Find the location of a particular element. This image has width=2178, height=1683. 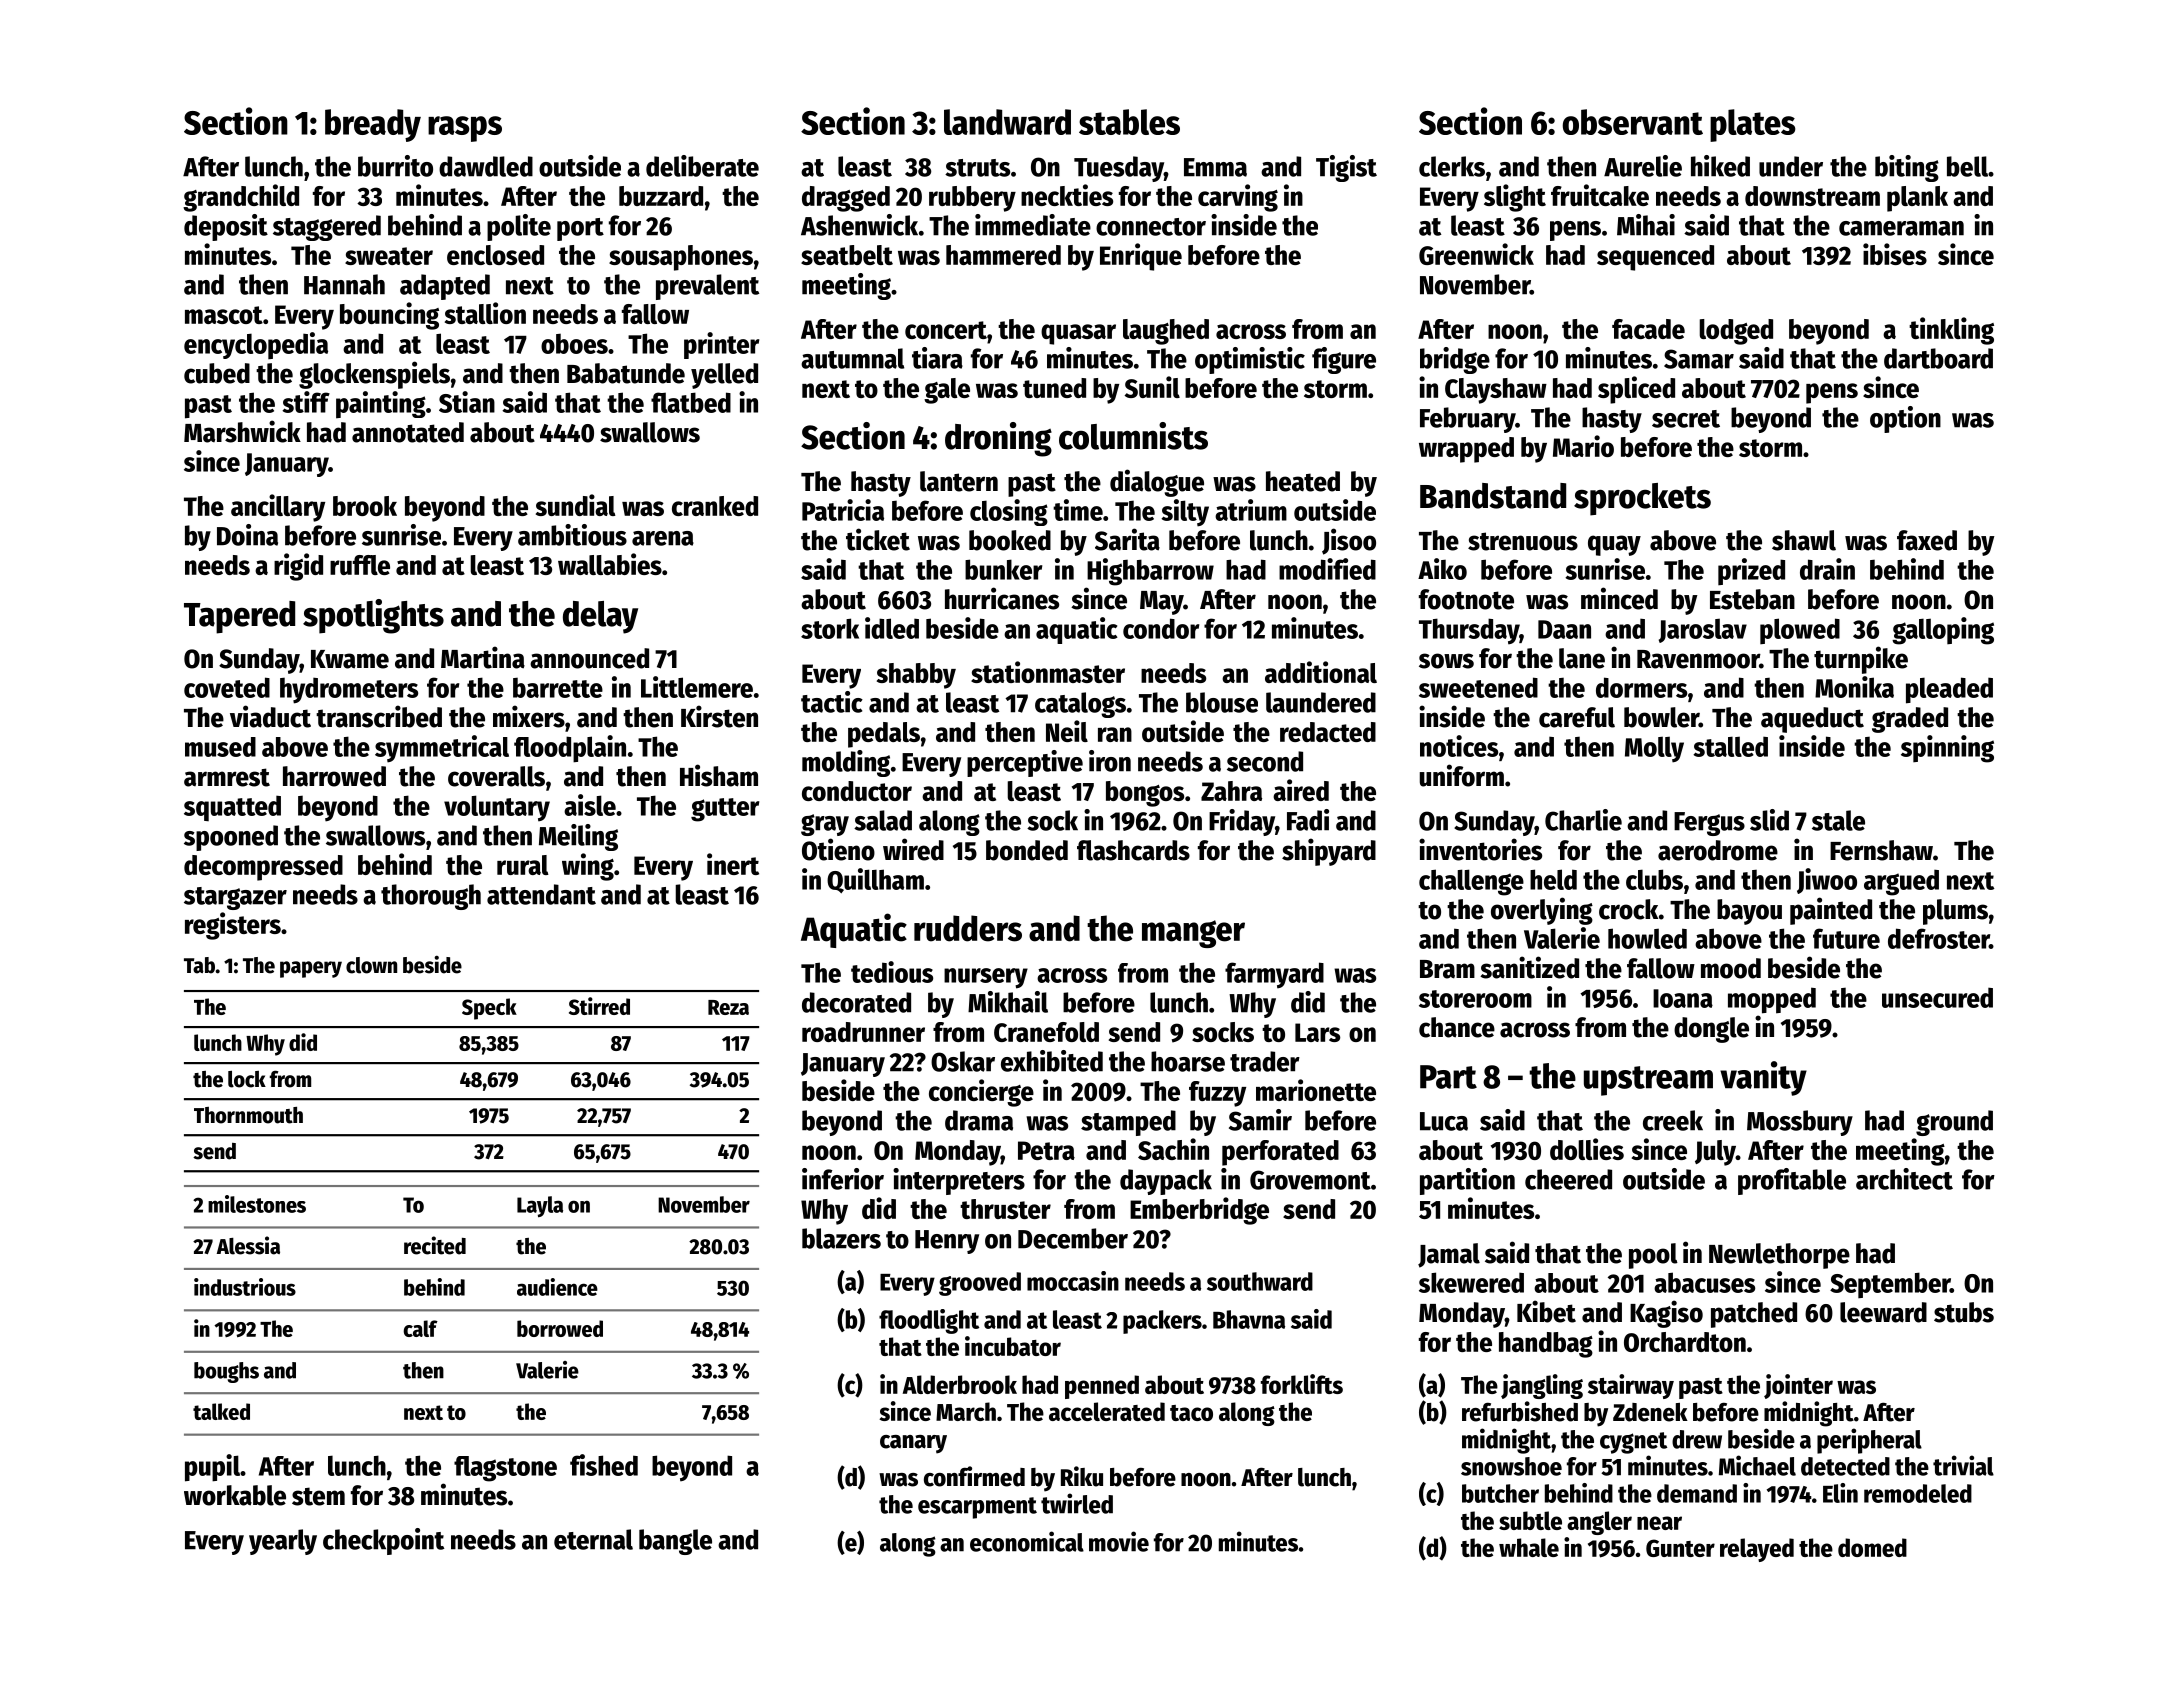

stables is located at coordinates (1129, 122).
